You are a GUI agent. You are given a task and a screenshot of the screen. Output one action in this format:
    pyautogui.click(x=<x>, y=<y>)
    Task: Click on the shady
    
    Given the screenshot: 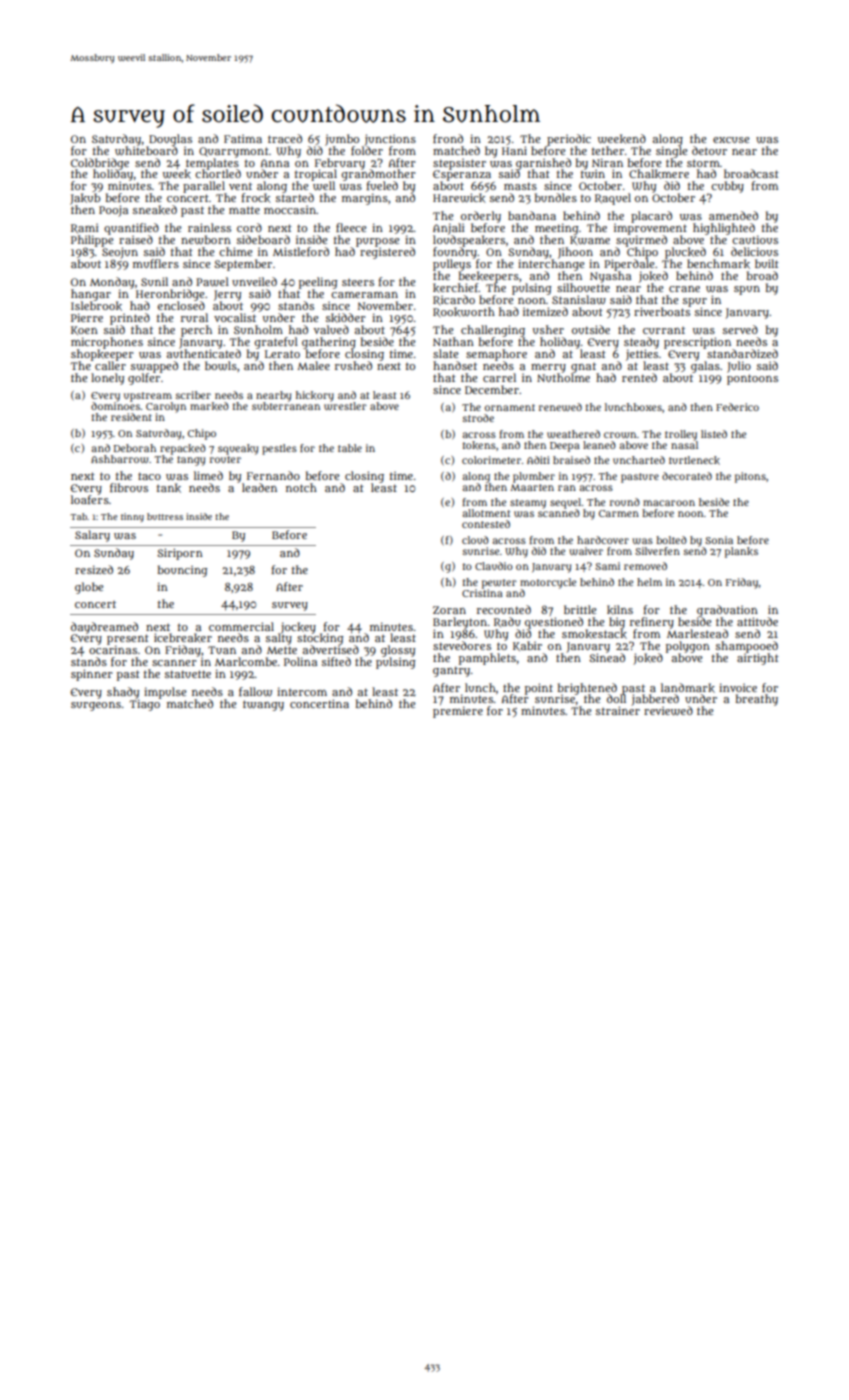 What is the action you would take?
    pyautogui.click(x=123, y=693)
